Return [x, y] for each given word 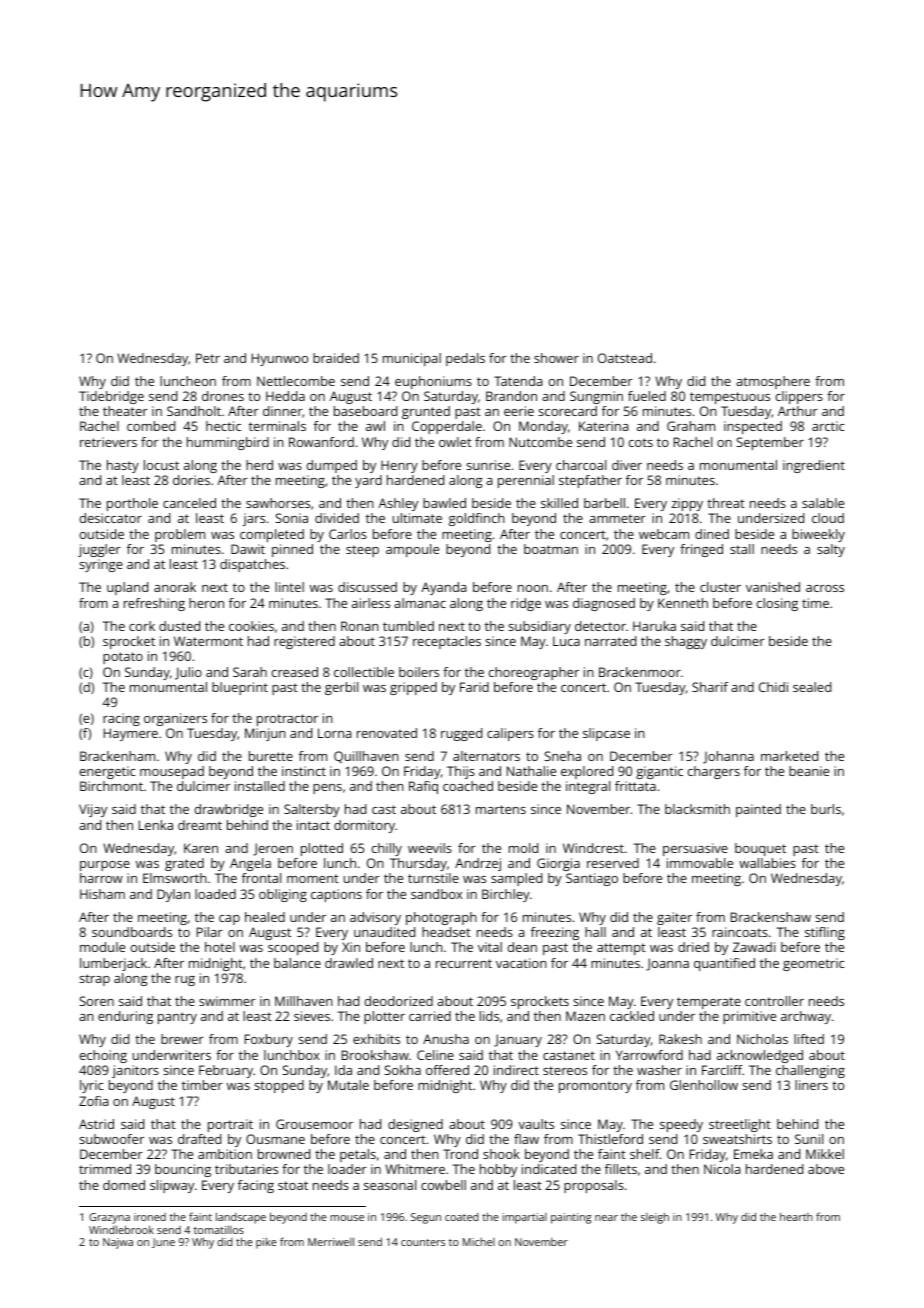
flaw [526, 1139]
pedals [465, 359]
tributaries [246, 1169]
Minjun [265, 734]
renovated [387, 733]
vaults [536, 1124]
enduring [125, 1017]
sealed [812, 687]
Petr [208, 358]
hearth [796, 1216]
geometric [813, 964]
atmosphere [773, 382]
